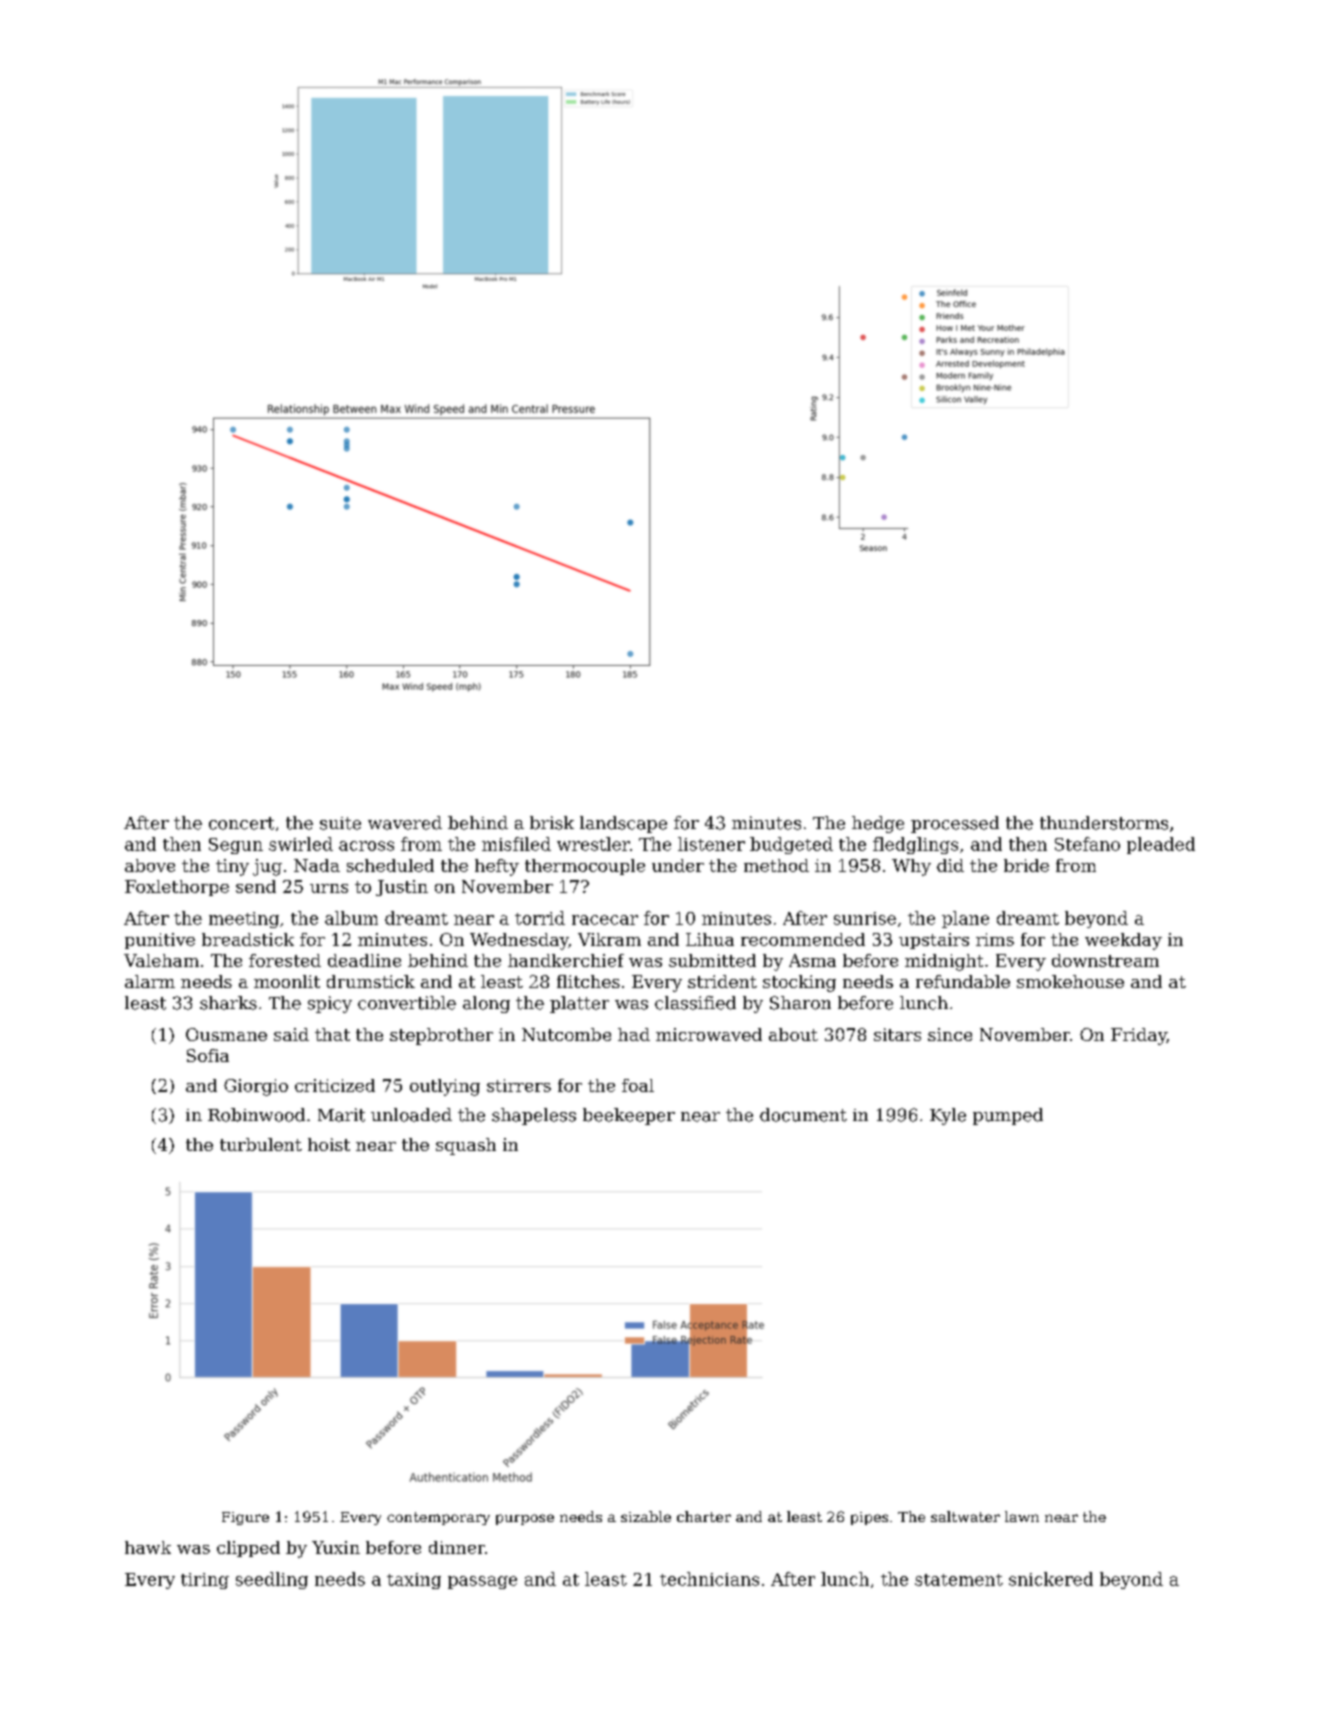 The width and height of the document is (1327, 1717). I want to click on Vikram, so click(609, 939).
